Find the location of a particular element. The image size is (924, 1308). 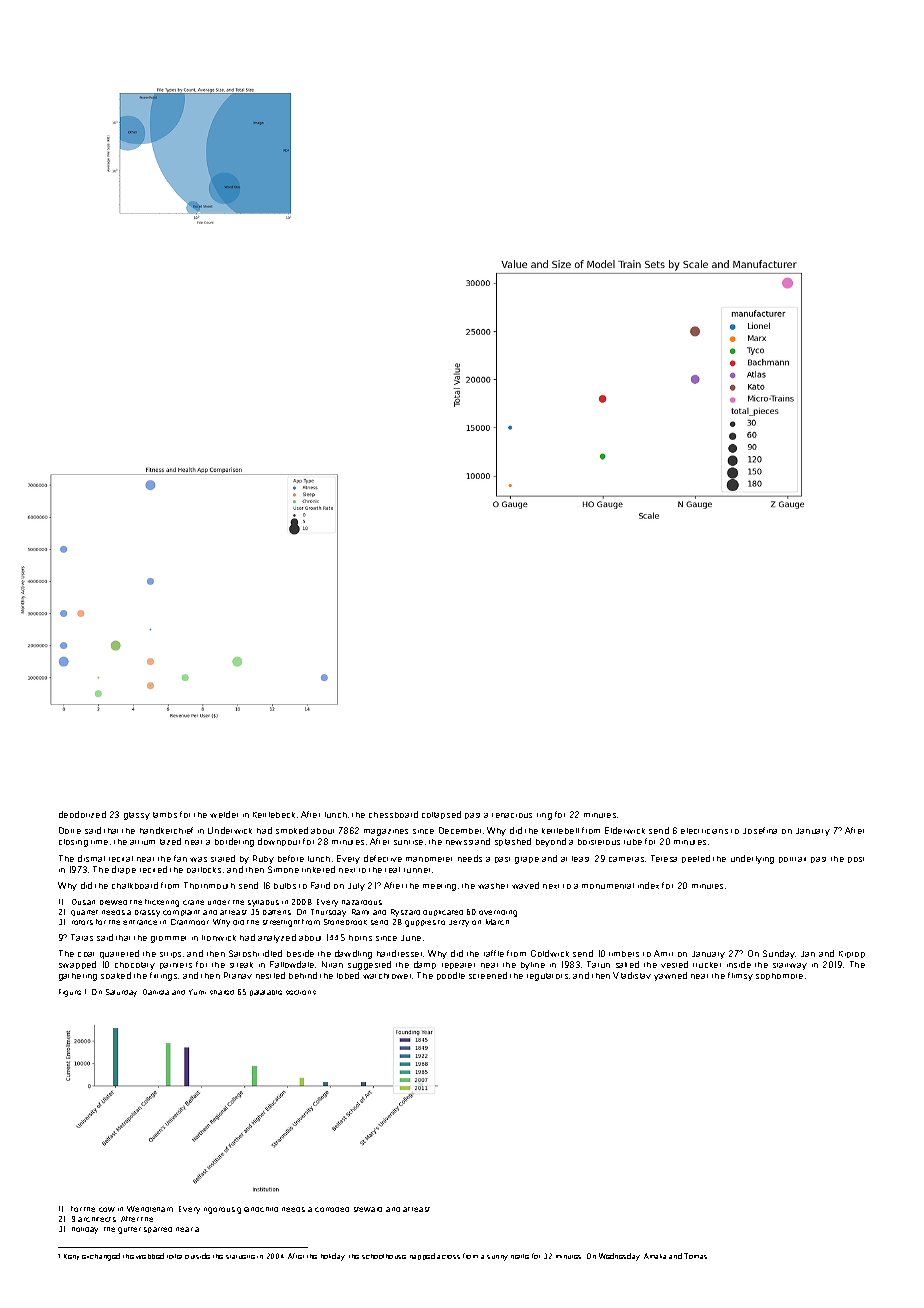

Goldwick is located at coordinates (550, 953).
